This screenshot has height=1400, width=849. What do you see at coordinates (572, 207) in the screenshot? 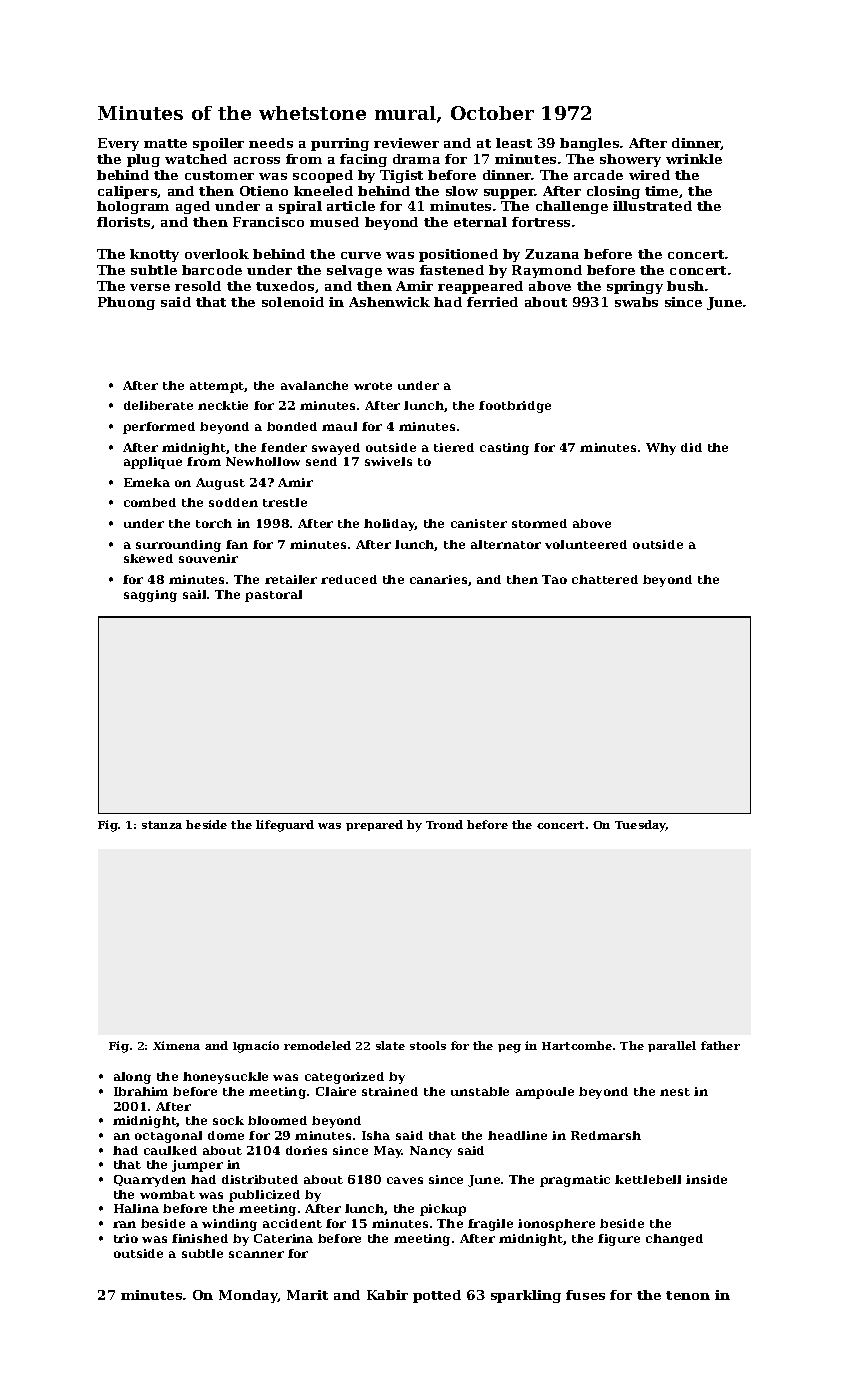
I see `challenge` at bounding box center [572, 207].
